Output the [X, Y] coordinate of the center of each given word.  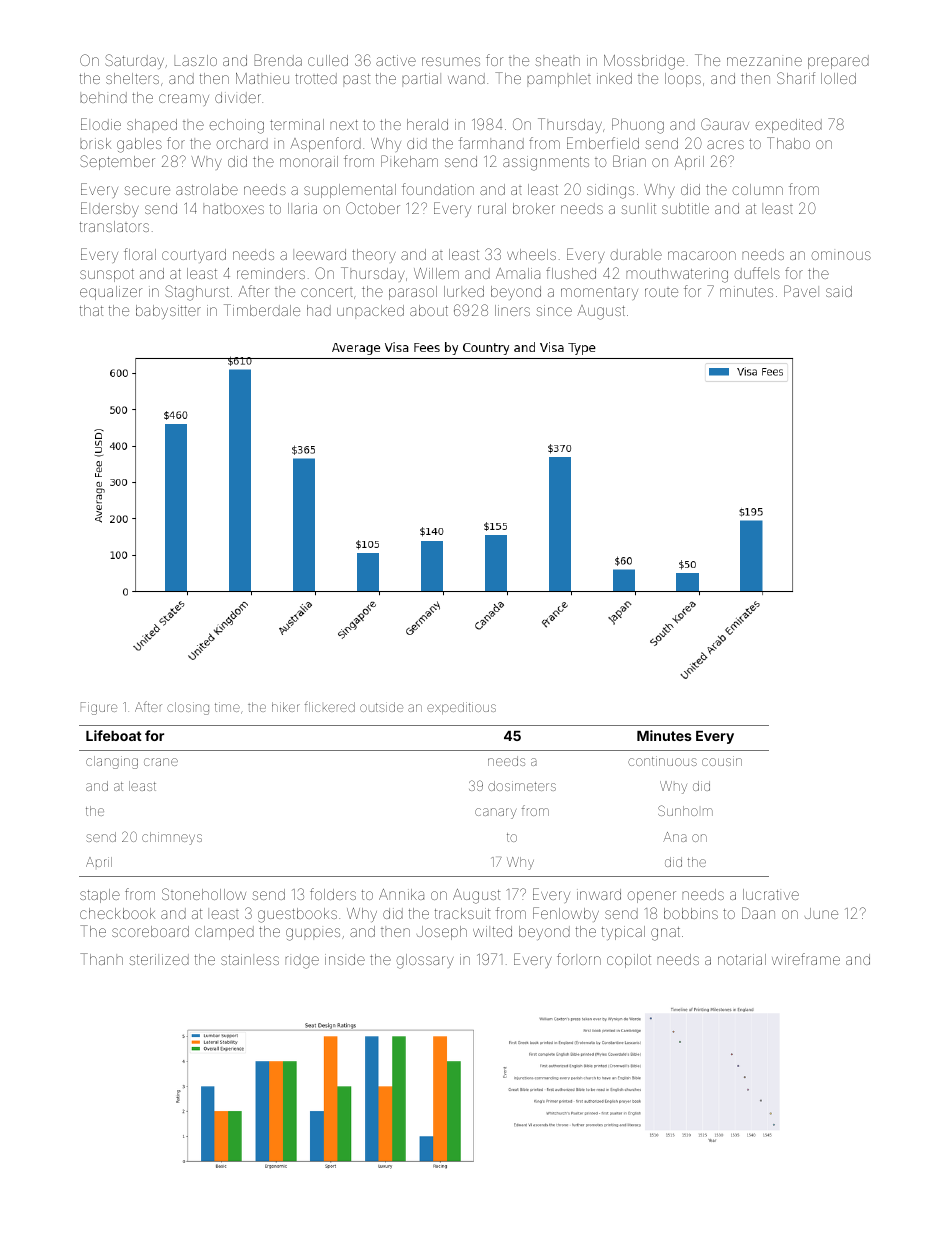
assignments [546, 163]
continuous [662, 761]
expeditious [461, 708]
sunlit [638, 208]
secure [147, 190]
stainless [250, 959]
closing [188, 708]
